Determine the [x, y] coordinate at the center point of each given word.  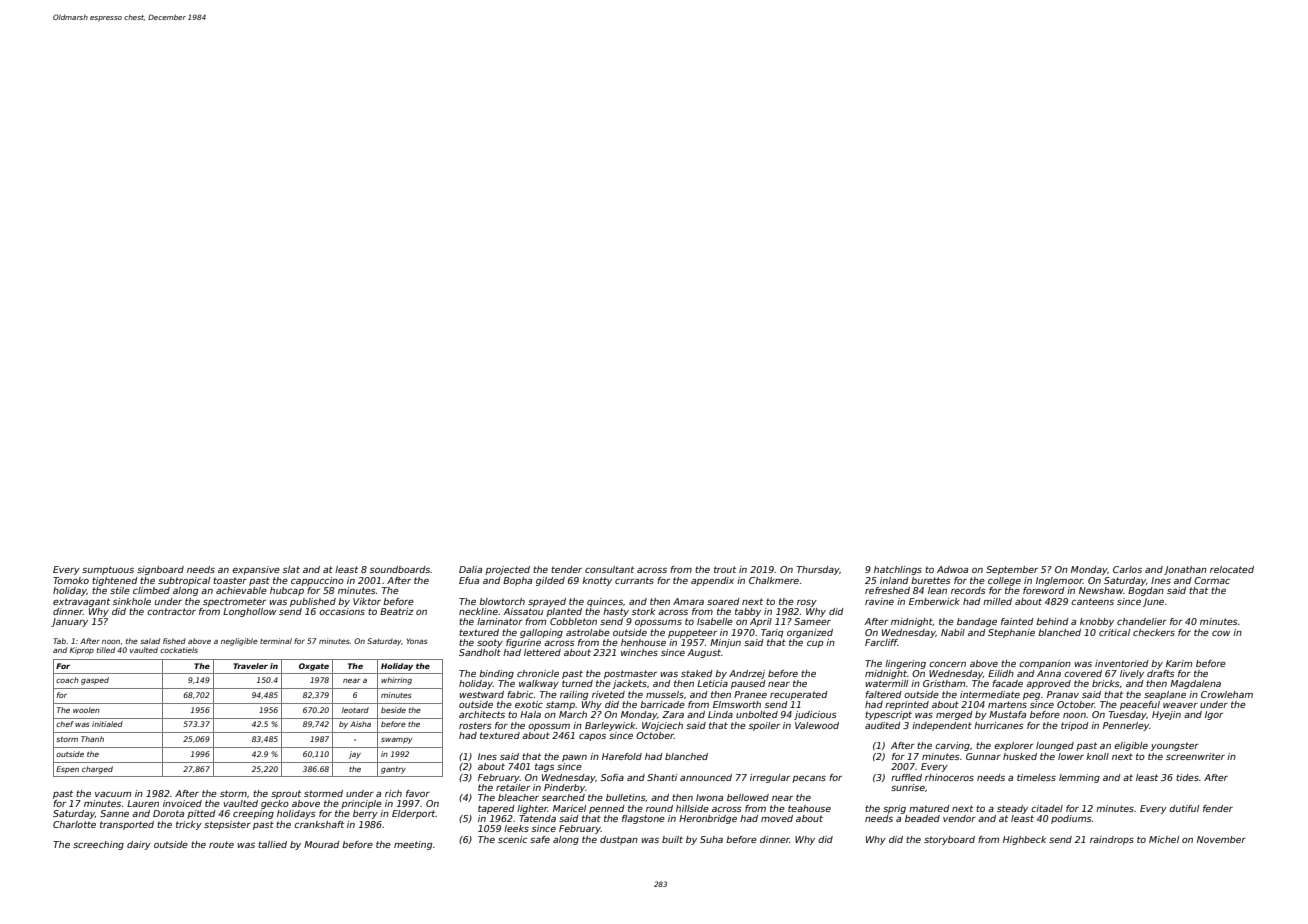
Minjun [725, 643]
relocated [1232, 569]
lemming [1079, 778]
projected [507, 570]
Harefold [622, 756]
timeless [1036, 777]
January [69, 622]
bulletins [626, 798]
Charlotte [74, 824]
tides [1187, 777]
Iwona [709, 797]
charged [97, 770]
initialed [107, 724]
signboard [160, 570]
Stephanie [1011, 633]
